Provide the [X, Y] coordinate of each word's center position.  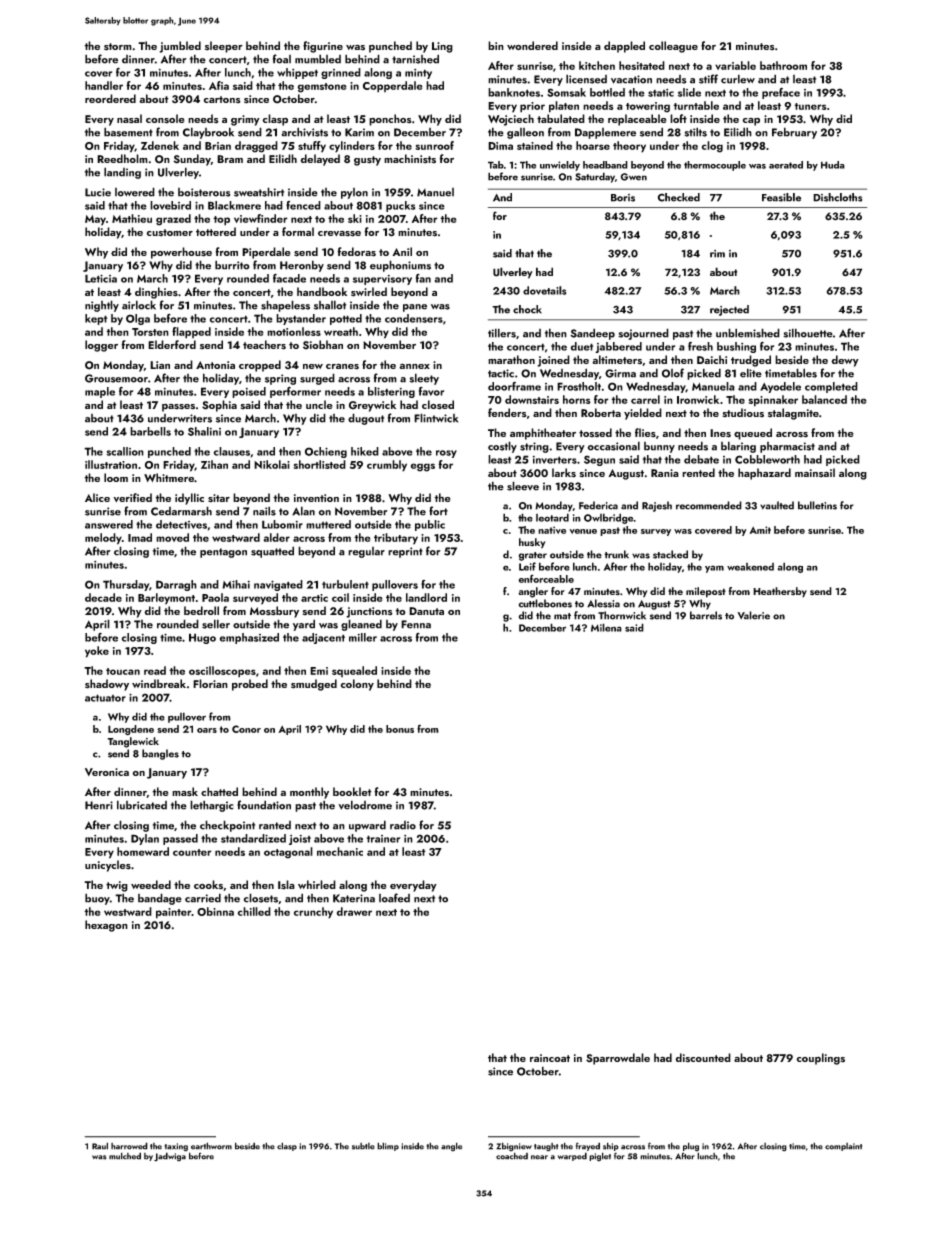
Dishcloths [837, 197]
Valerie [753, 615]
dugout [366, 419]
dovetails [544, 290]
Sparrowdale [618, 1059]
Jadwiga [170, 1157]
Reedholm [122, 158]
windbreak [159, 683]
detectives [181, 524]
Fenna [416, 624]
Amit [760, 530]
